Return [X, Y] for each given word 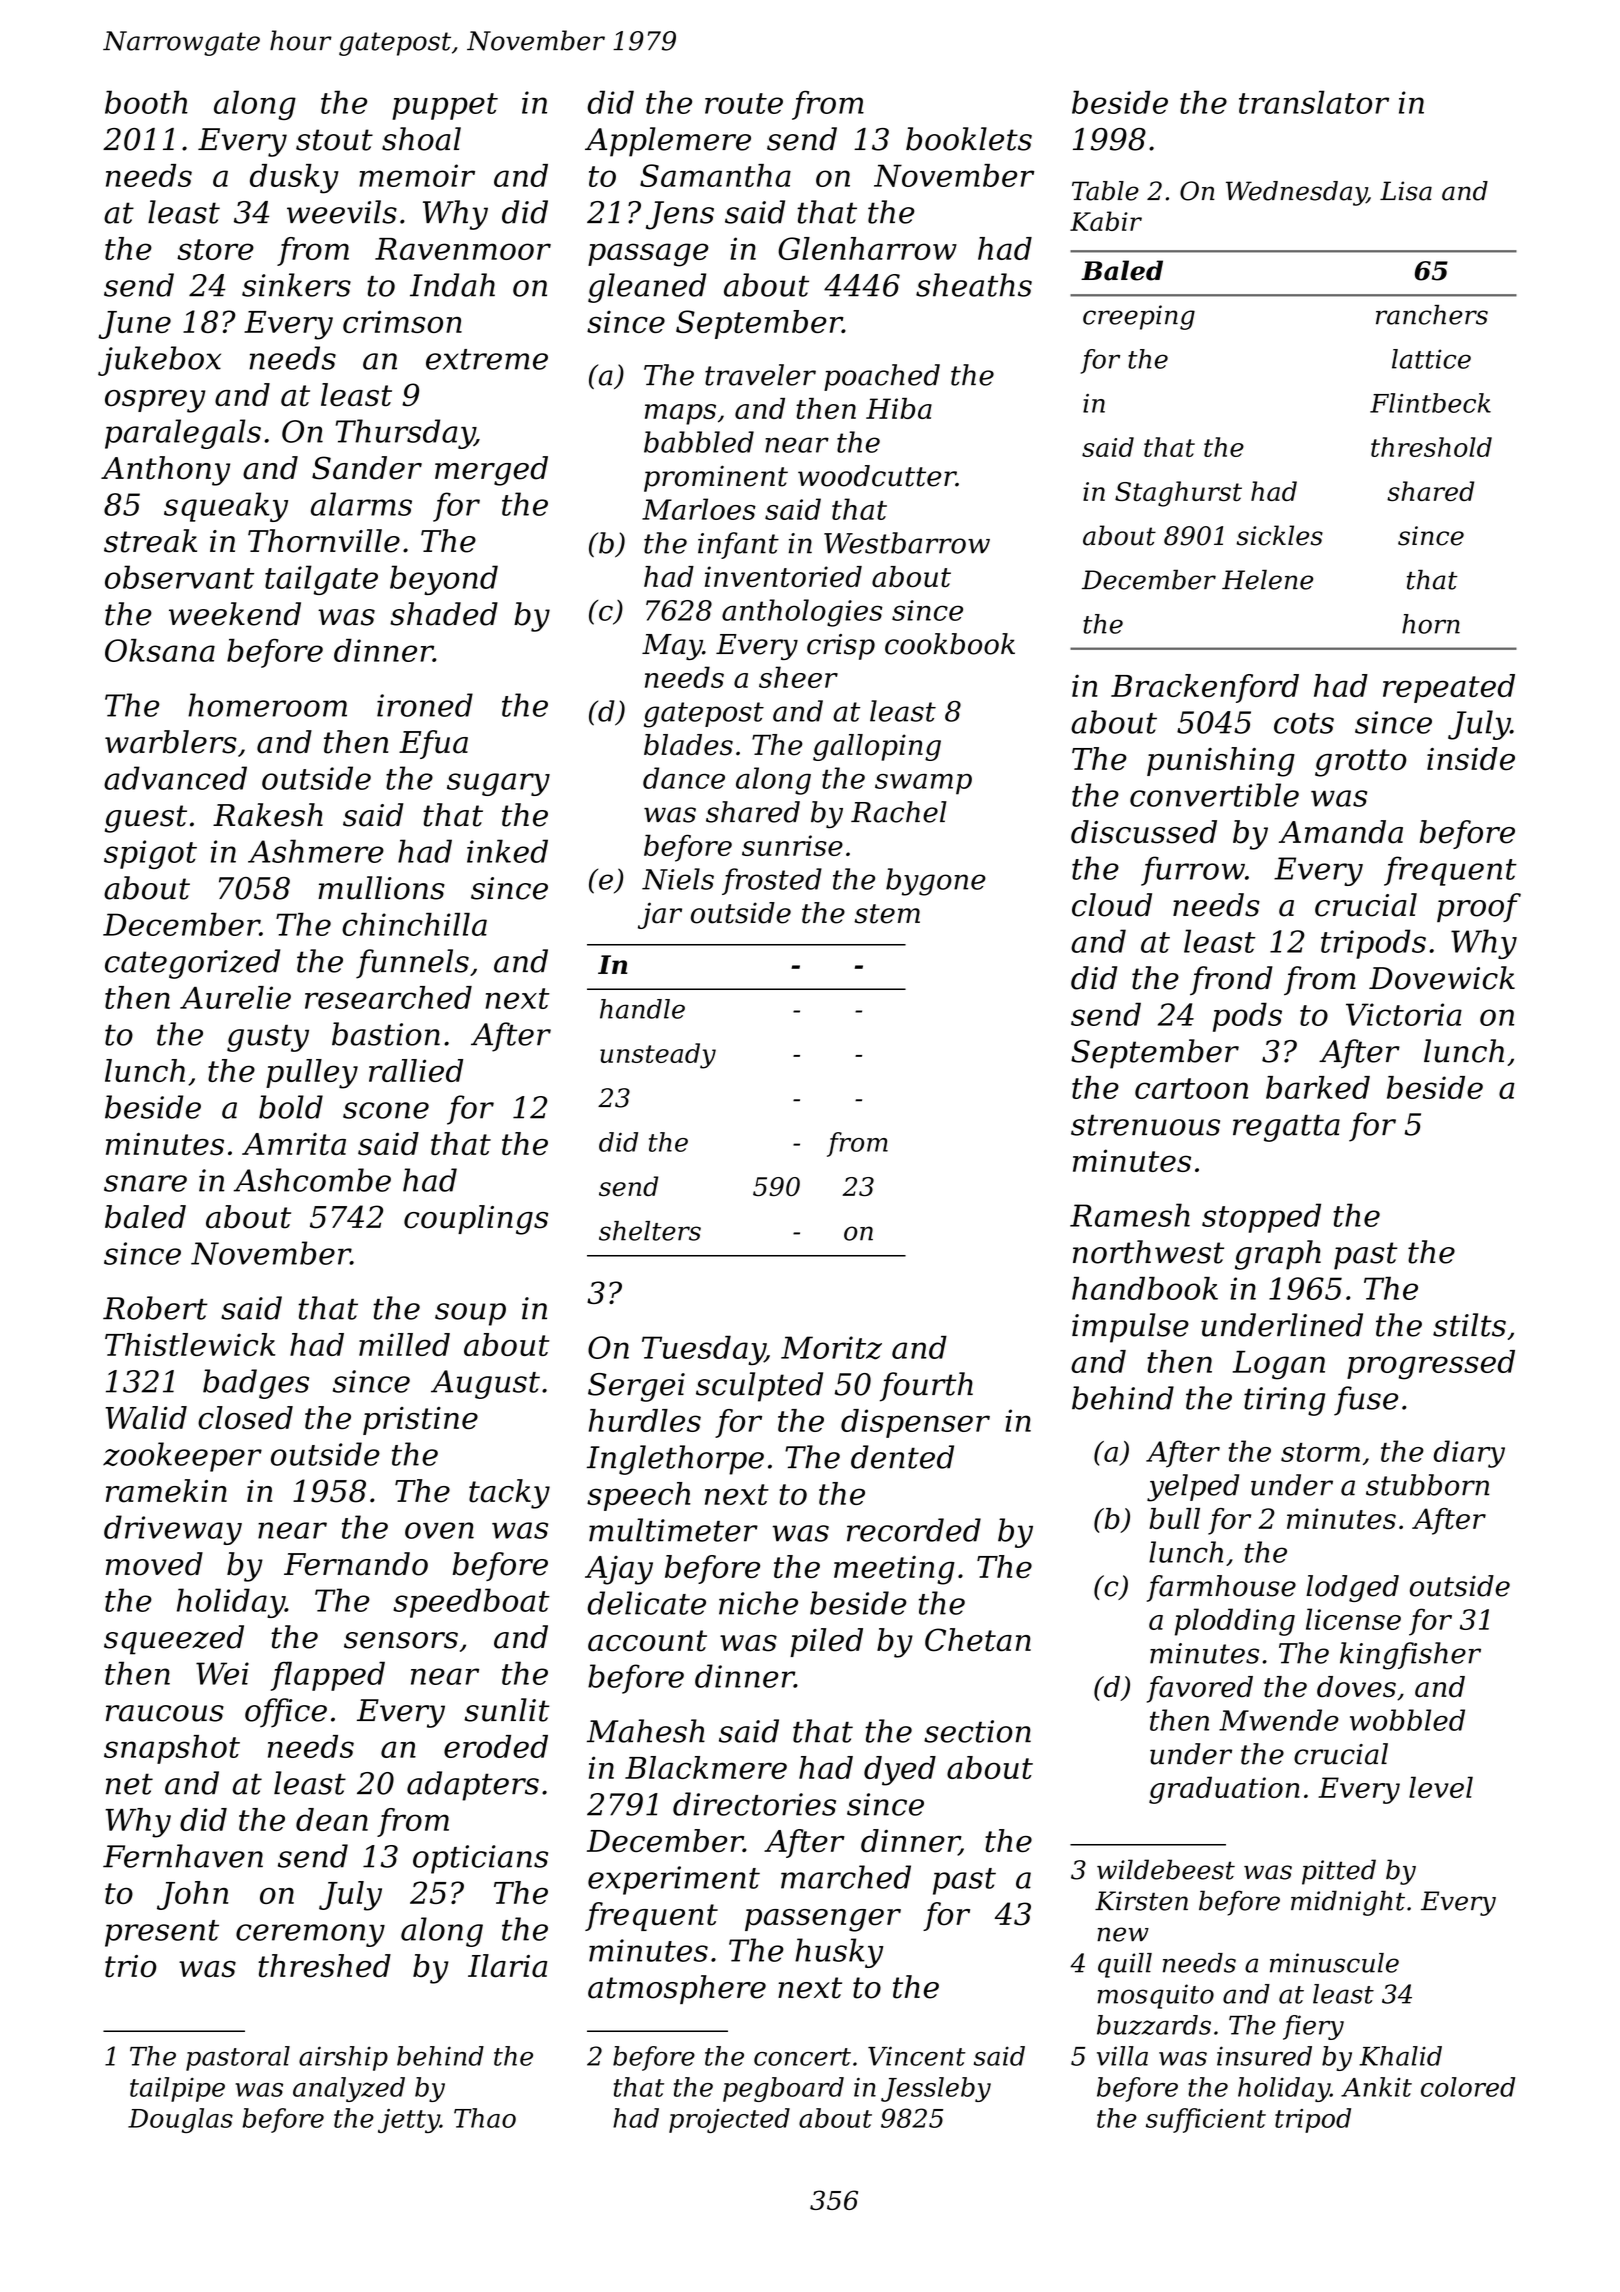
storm [1320, 1452]
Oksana [160, 650]
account [647, 1641]
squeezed [174, 1640]
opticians [480, 1859]
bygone [936, 882]
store [215, 249]
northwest [1148, 1252]
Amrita [294, 1144]
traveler [760, 375]
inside [1471, 759]
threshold [1431, 447]
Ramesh [1130, 1215]
